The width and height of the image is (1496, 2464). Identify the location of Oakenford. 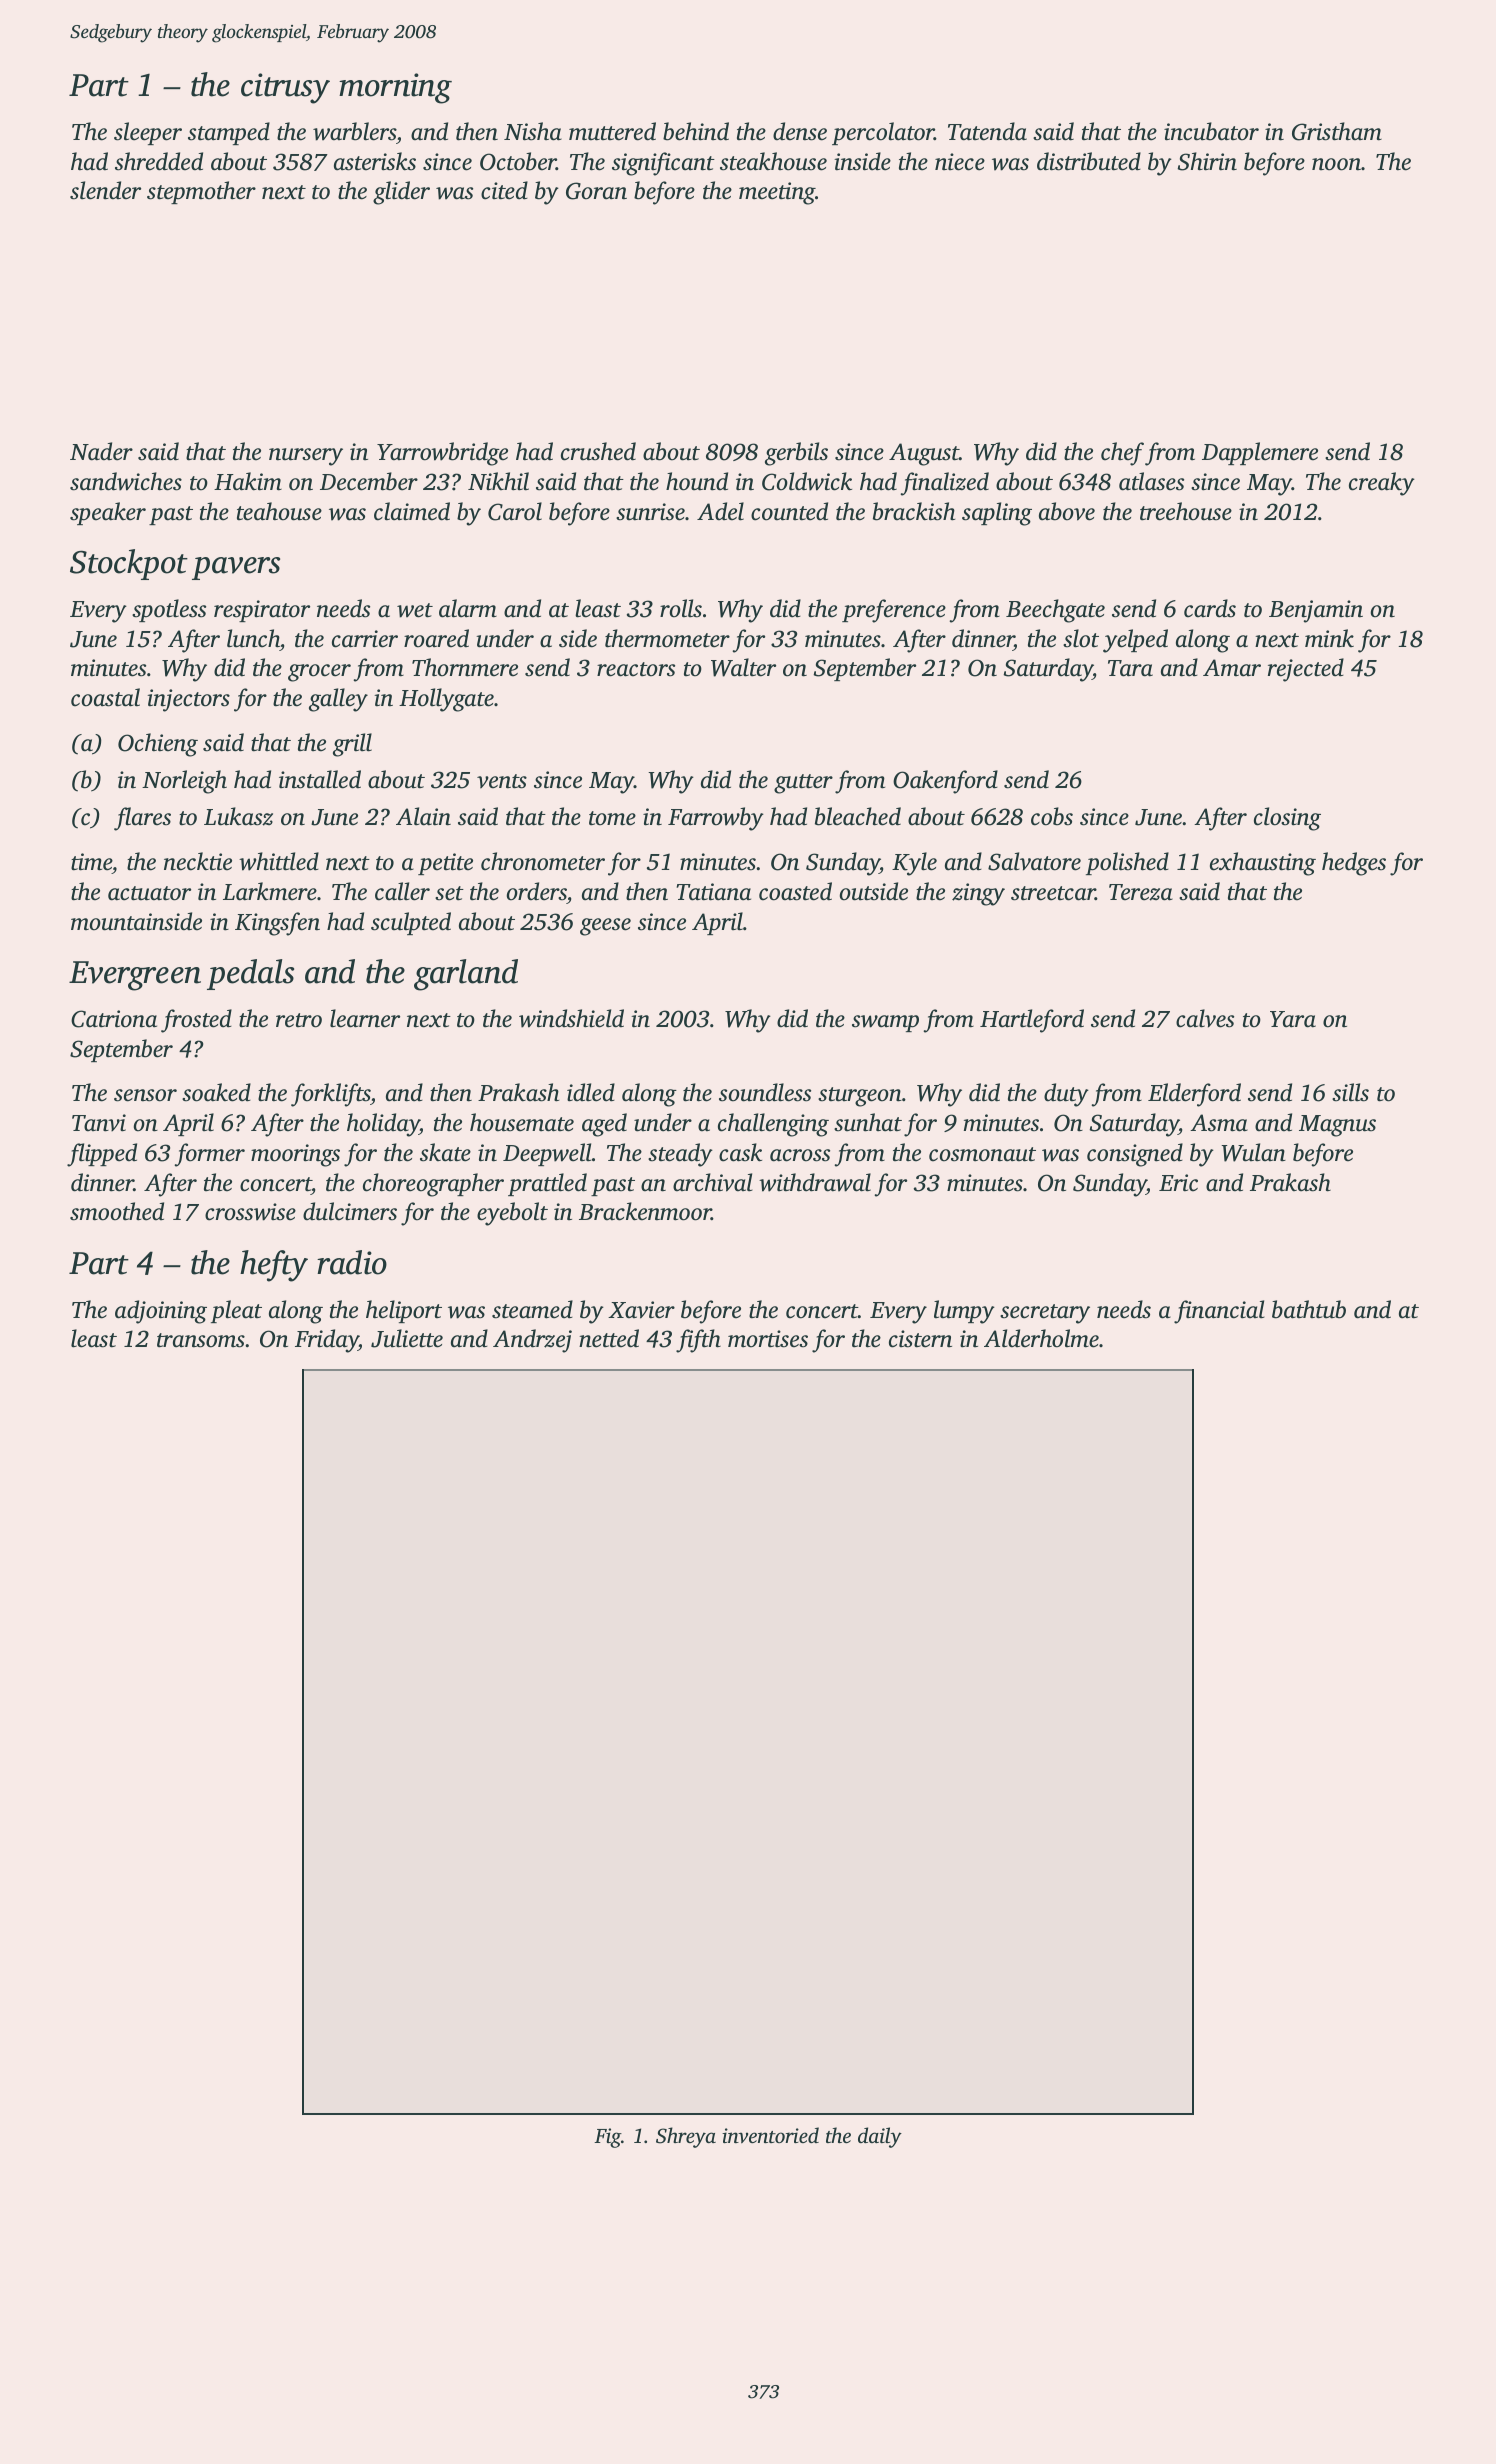
(945, 782).
